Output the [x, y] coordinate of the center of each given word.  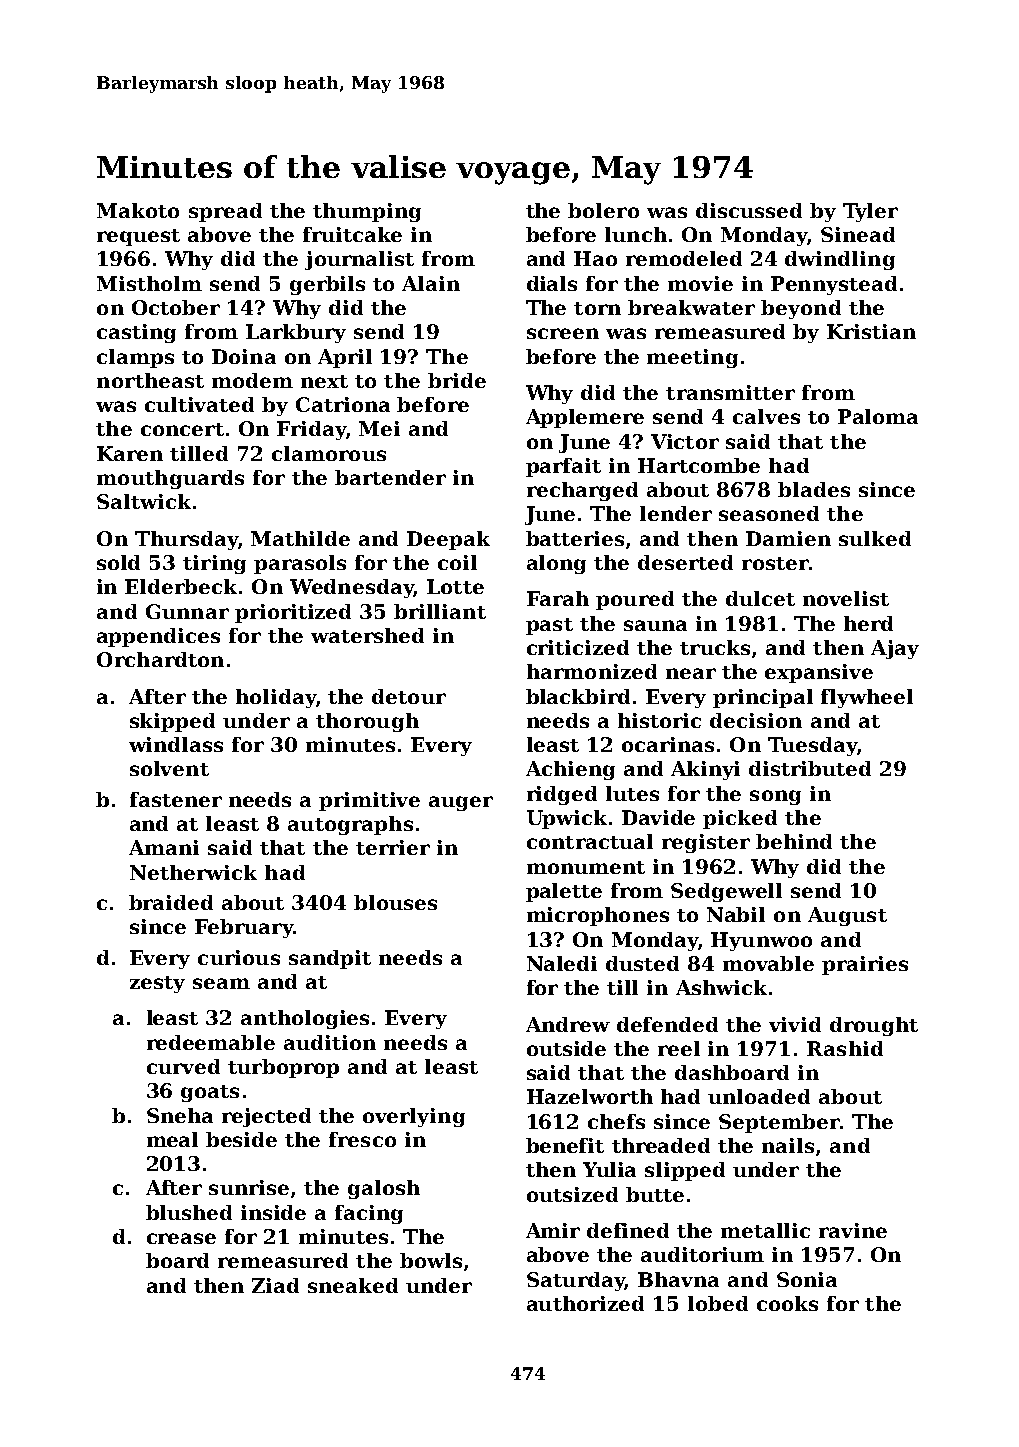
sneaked [353, 1285]
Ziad [275, 1285]
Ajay [895, 649]
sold [118, 562]
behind [794, 841]
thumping [367, 212]
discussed [749, 210]
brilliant [440, 611]
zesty [157, 984]
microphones [598, 916]
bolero [603, 210]
